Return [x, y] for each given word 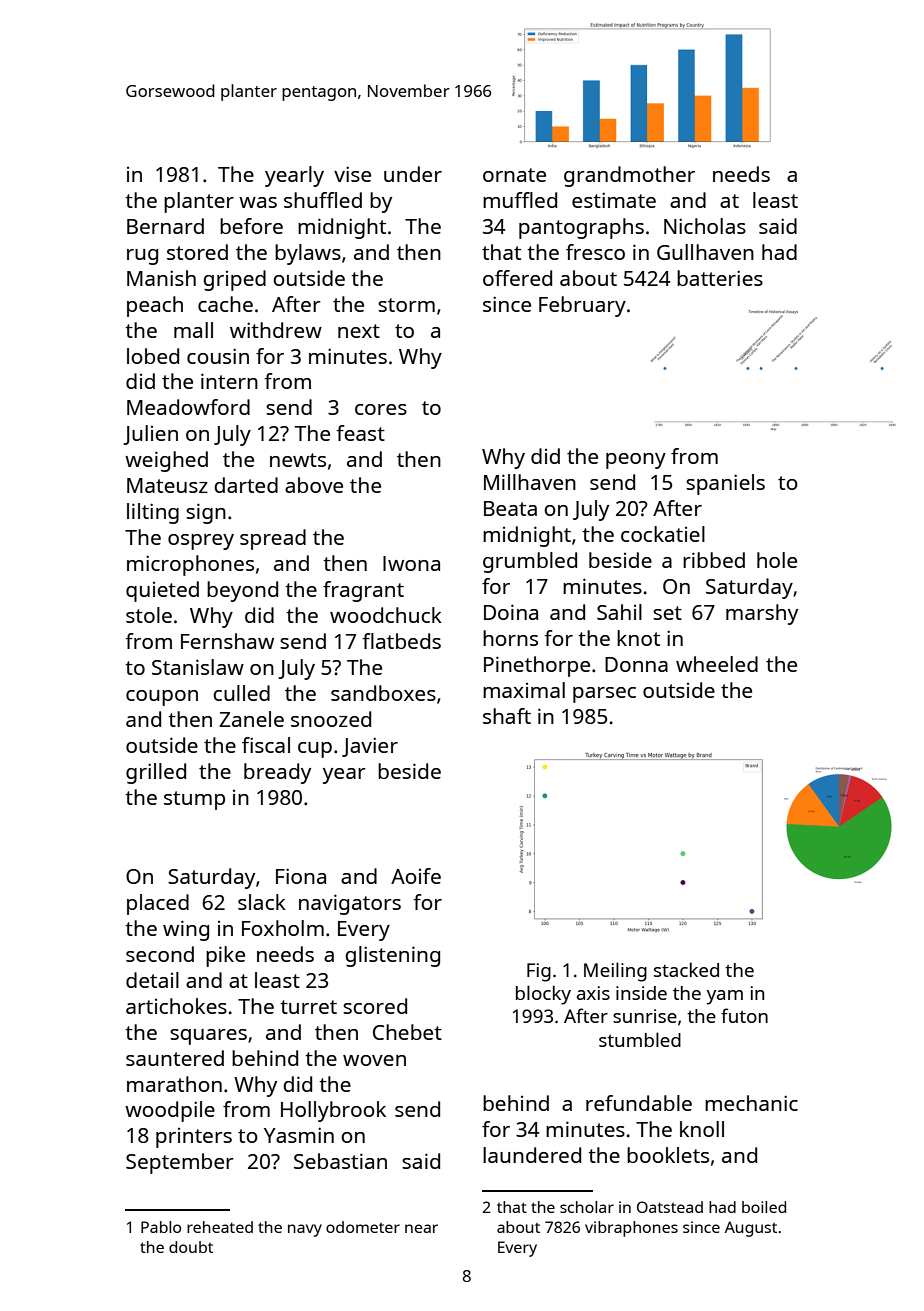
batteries [720, 278]
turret [308, 1007]
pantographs [581, 228]
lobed [153, 356]
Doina [511, 612]
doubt [191, 1247]
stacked [686, 969]
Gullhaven [705, 252]
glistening [392, 956]
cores [381, 409]
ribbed [714, 560]
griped [234, 280]
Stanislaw [198, 667]
